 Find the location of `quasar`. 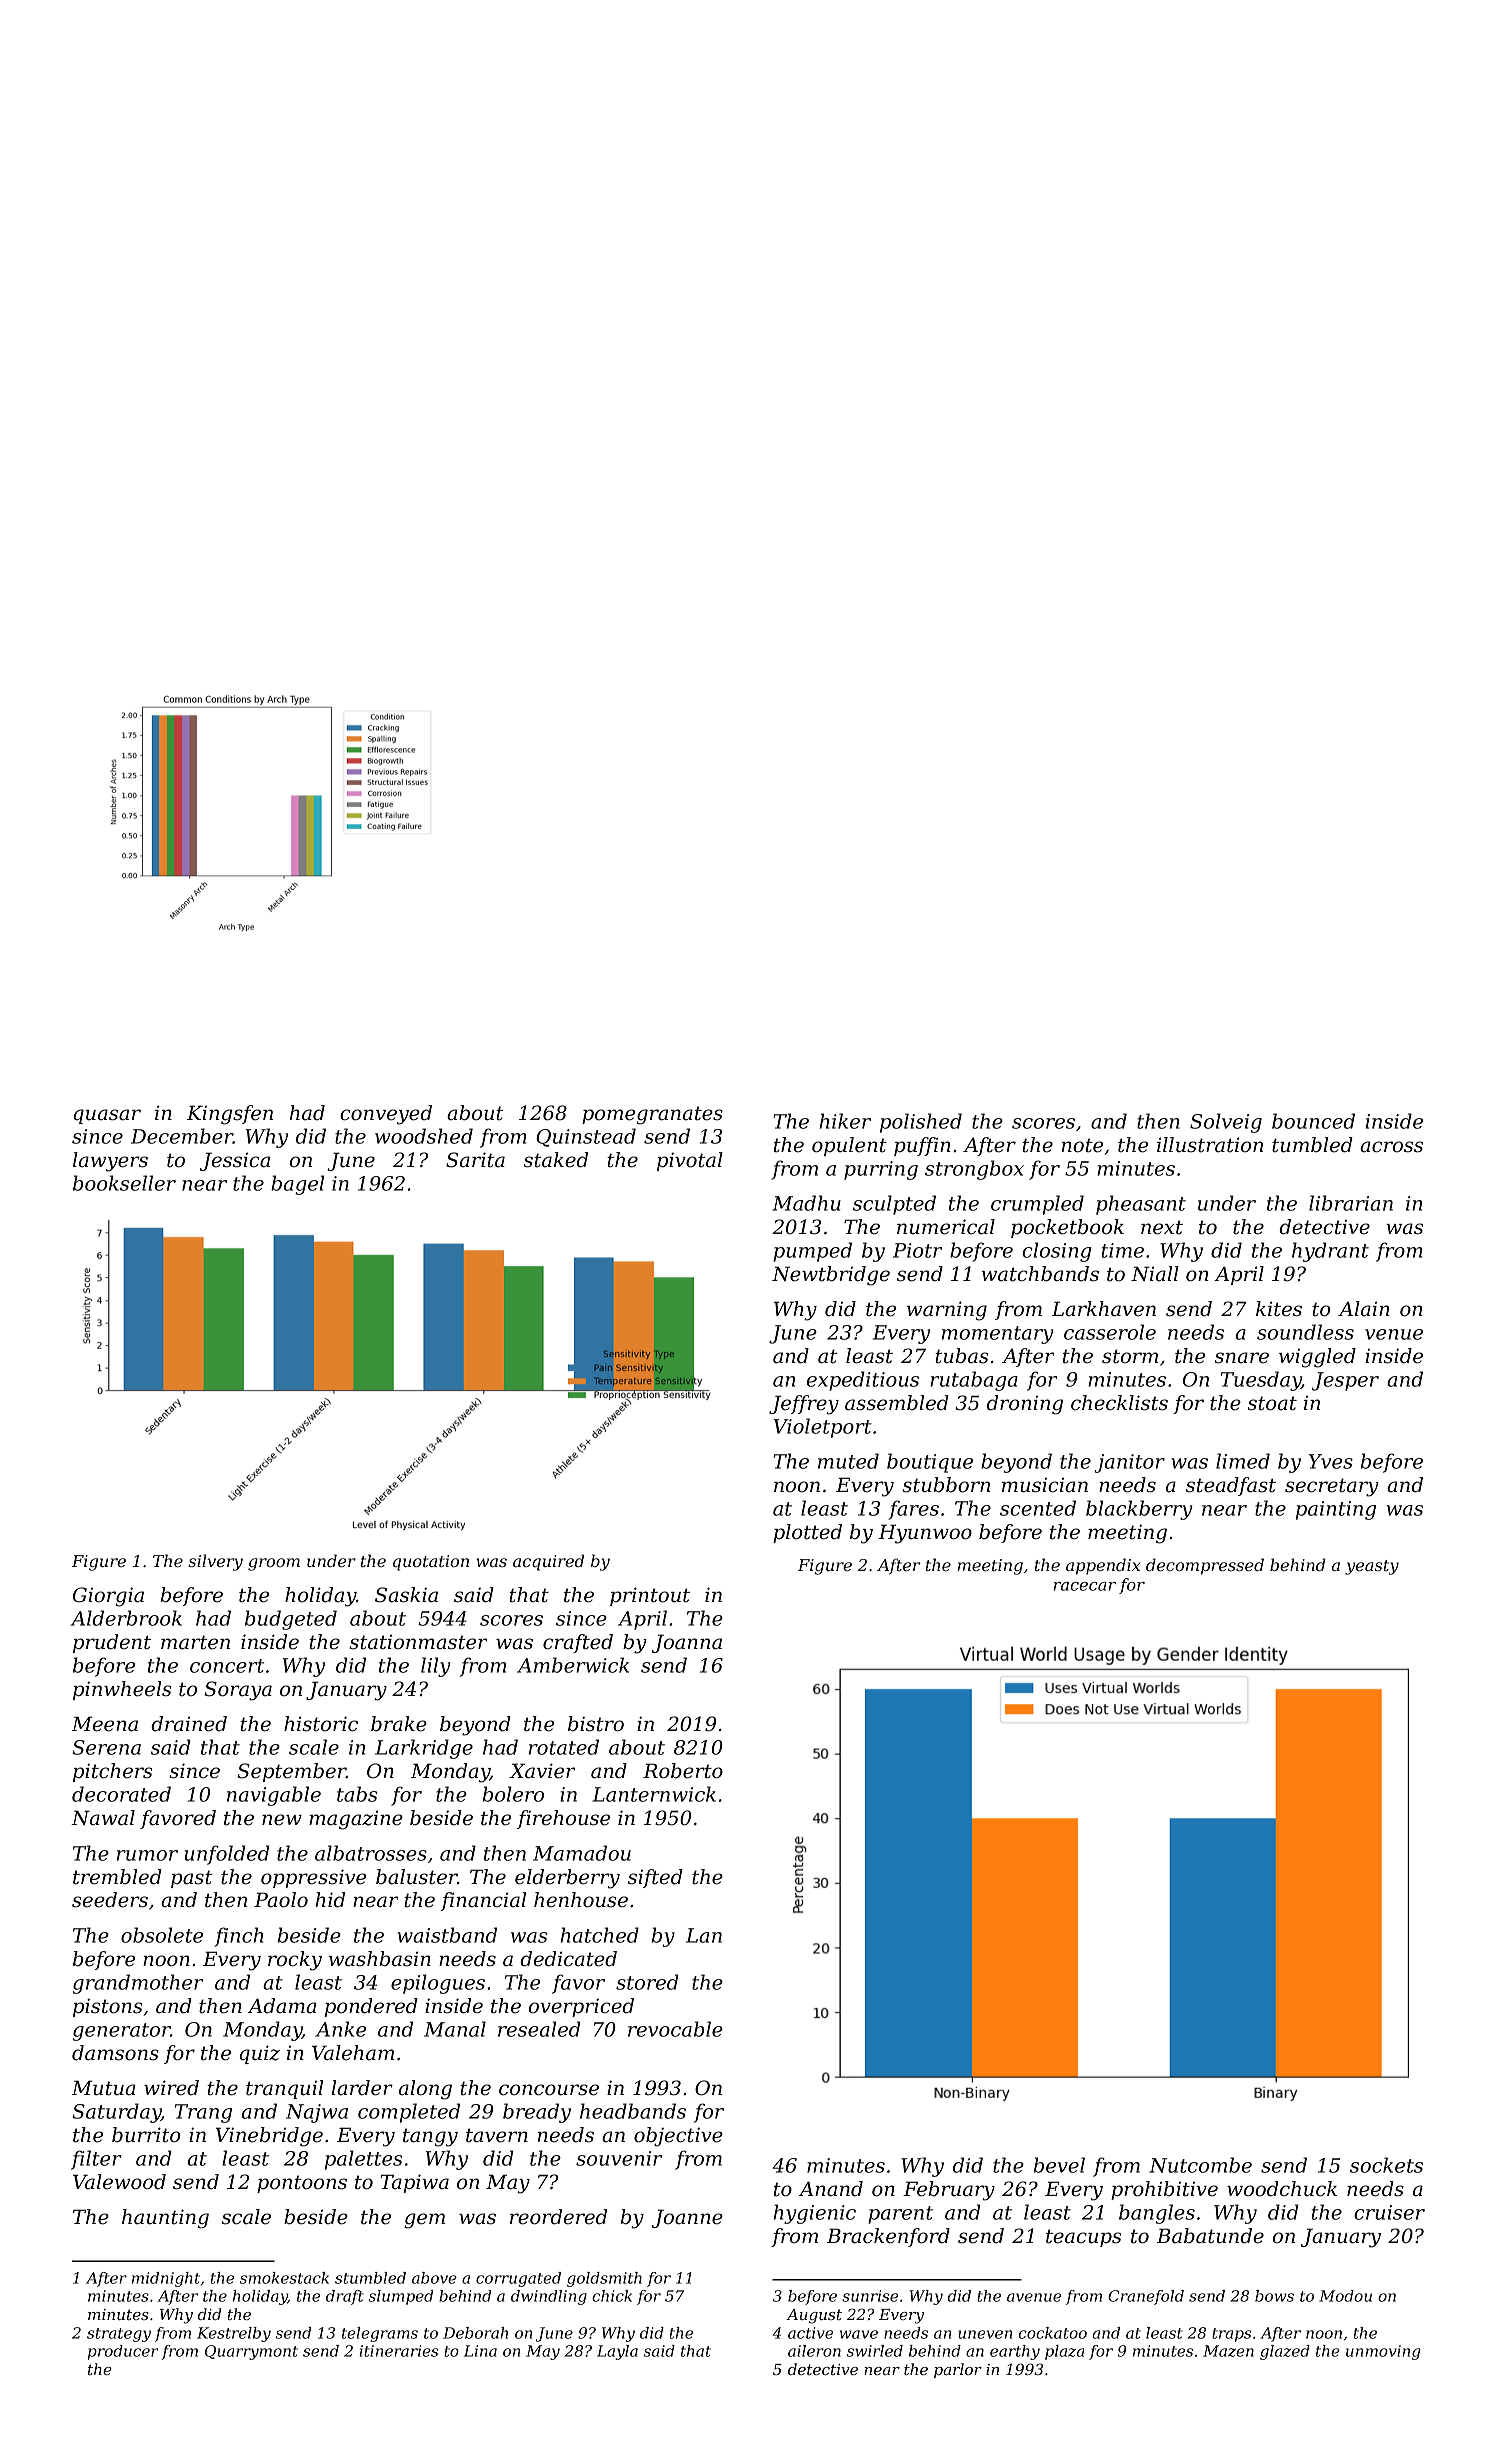

quasar is located at coordinates (107, 1116).
